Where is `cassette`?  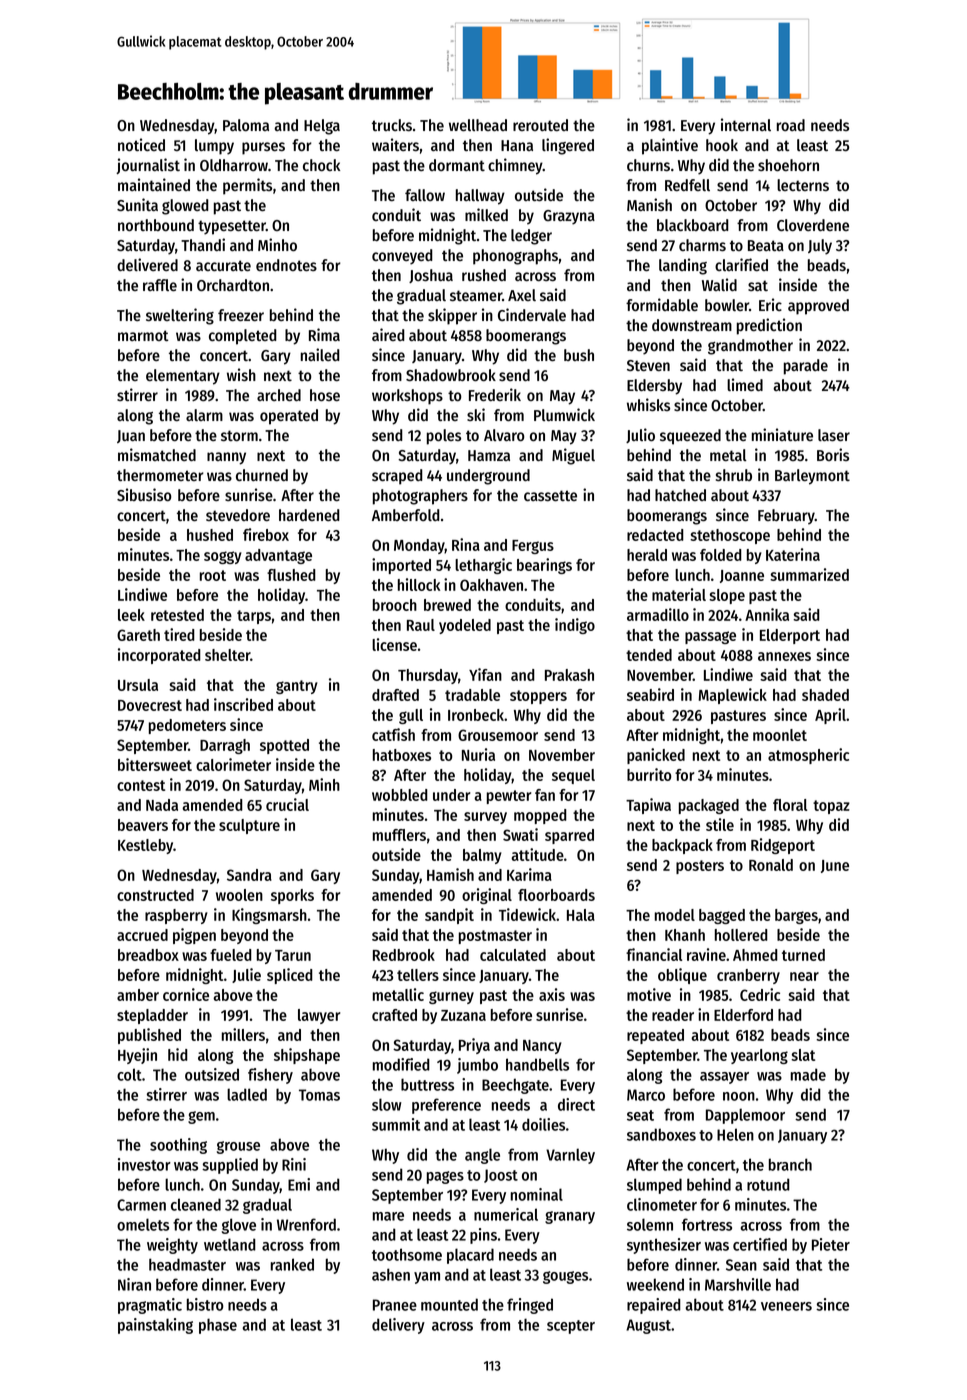
cassette is located at coordinates (550, 495).
